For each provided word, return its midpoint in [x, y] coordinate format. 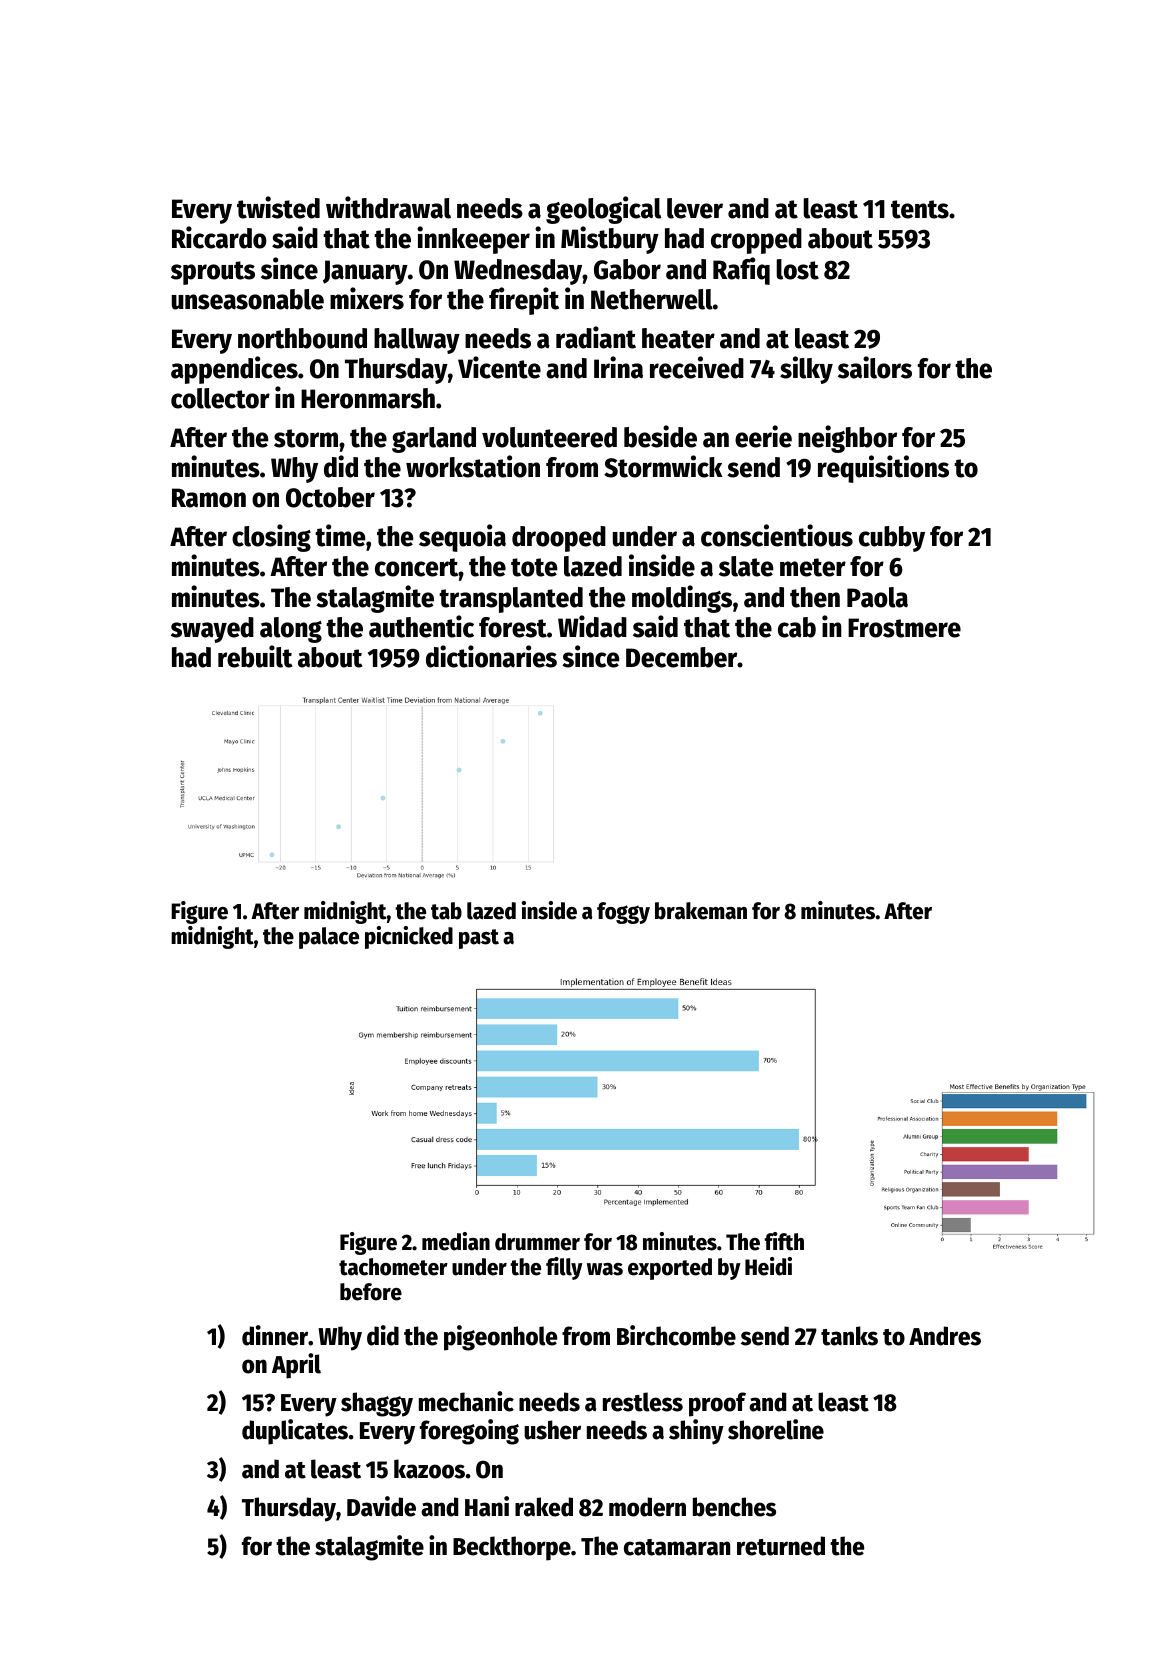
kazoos [429, 1469]
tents [920, 209]
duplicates [295, 1432]
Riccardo [219, 237]
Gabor [627, 269]
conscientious [777, 535]
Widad [592, 626]
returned [781, 1546]
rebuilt [255, 656]
